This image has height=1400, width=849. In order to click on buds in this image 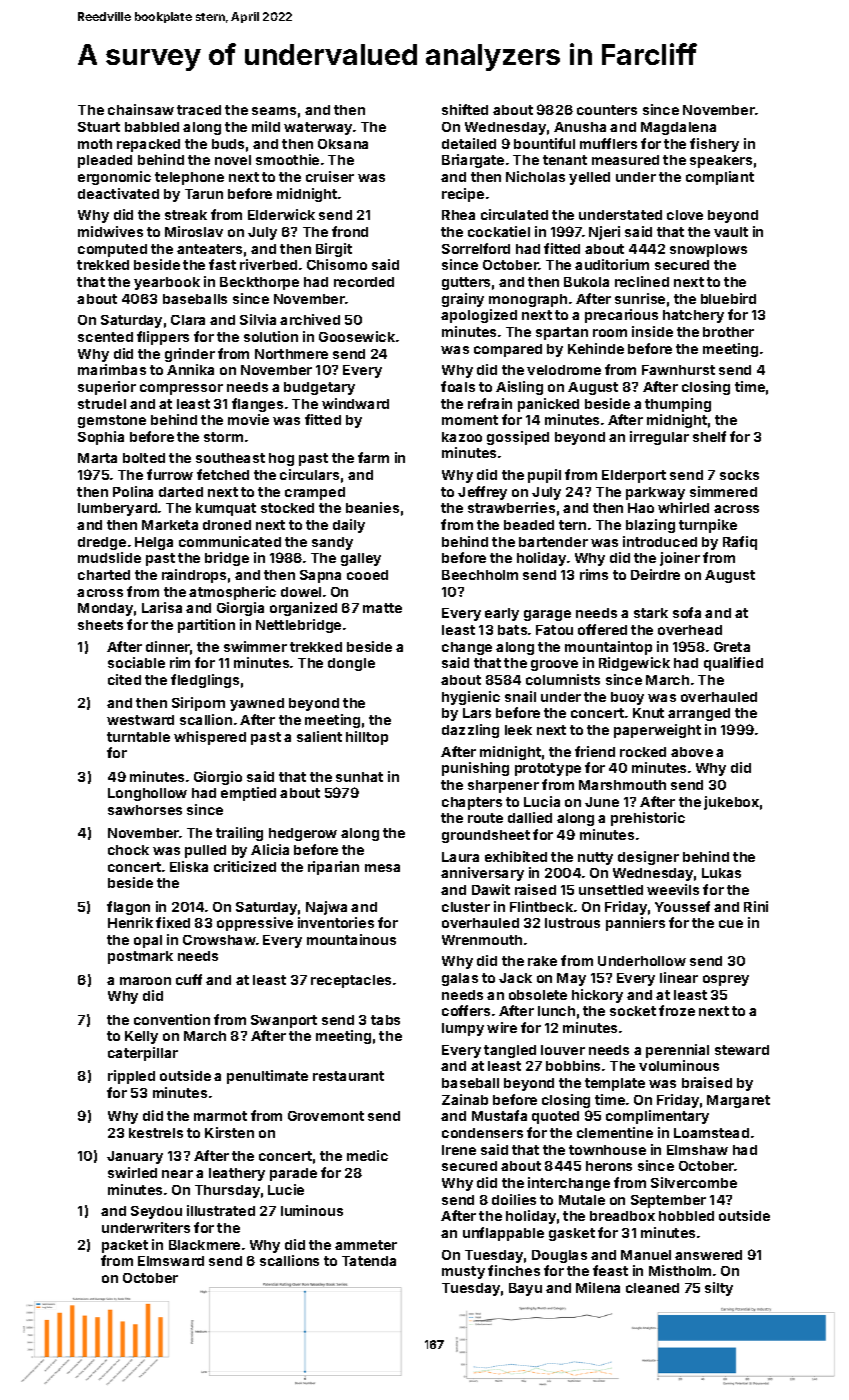, I will do `click(228, 144)`.
